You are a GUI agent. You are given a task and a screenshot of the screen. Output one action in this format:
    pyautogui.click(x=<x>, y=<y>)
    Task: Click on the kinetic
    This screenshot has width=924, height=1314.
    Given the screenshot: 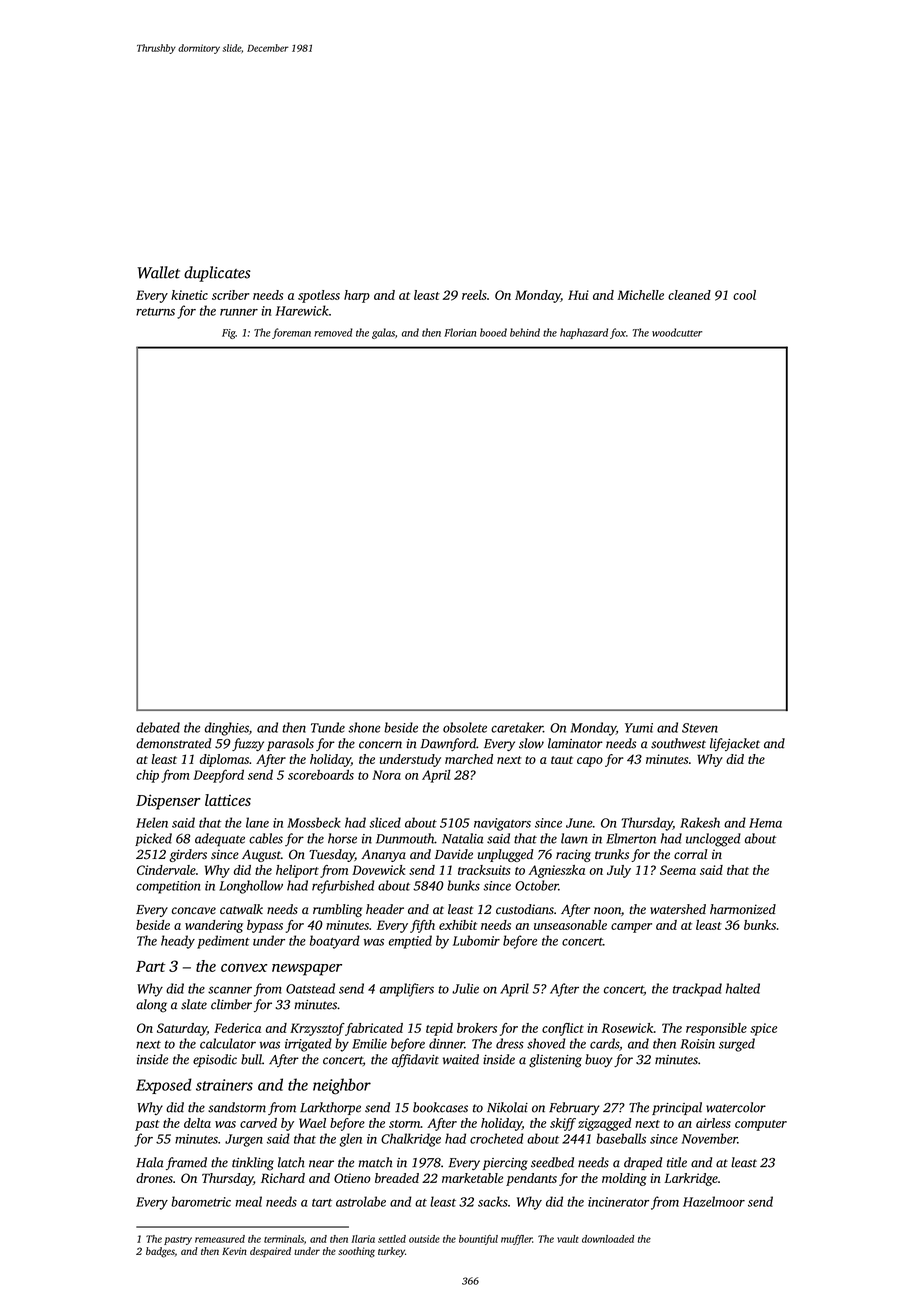 What is the action you would take?
    pyautogui.click(x=189, y=295)
